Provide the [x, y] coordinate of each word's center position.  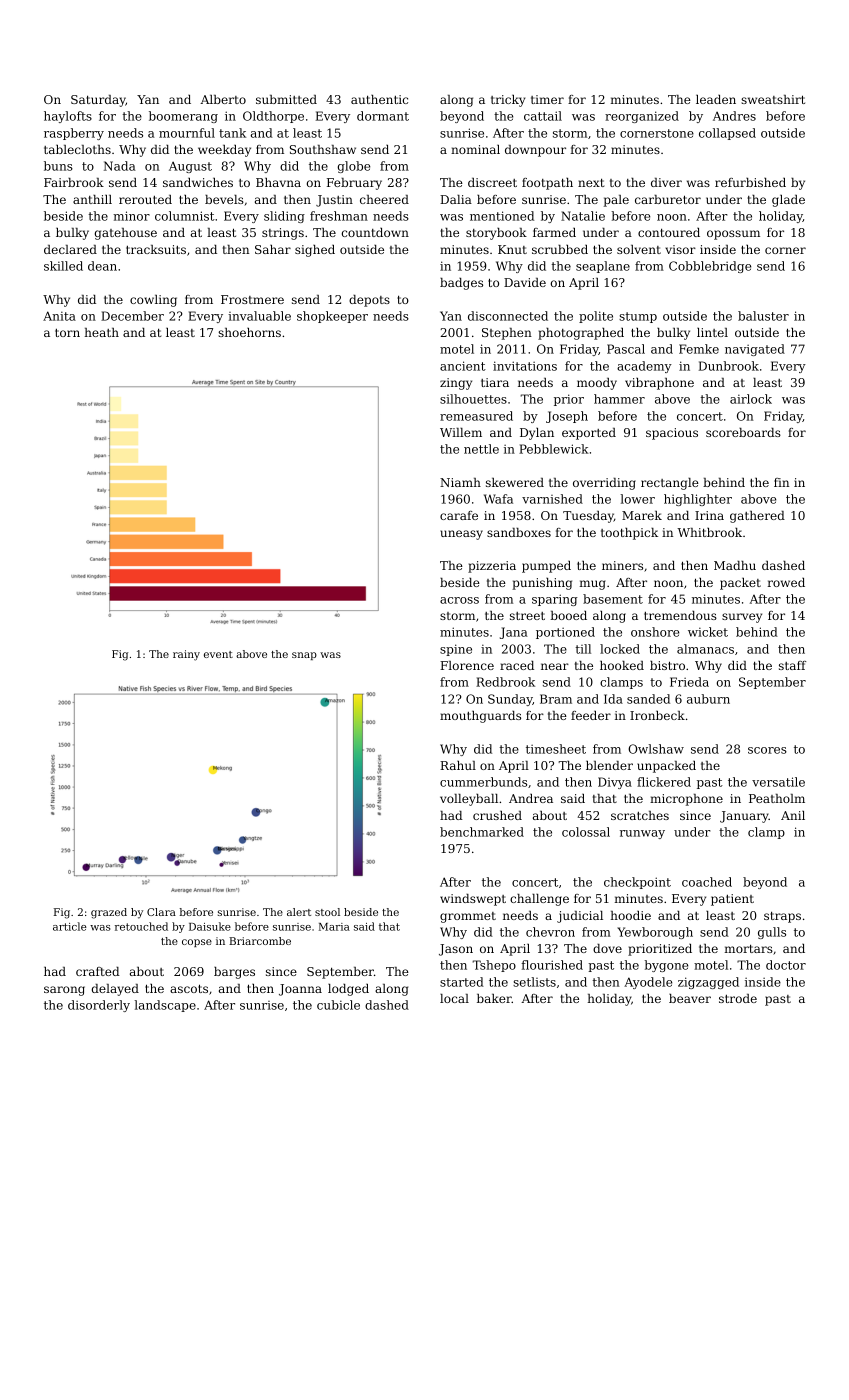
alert [299, 912]
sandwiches [198, 182]
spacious [672, 434]
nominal [475, 149]
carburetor [668, 199]
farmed [554, 232]
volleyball [469, 800]
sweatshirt [773, 99]
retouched [141, 926]
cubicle [338, 1005]
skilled [63, 266]
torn [67, 333]
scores [767, 750]
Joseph [567, 417]
